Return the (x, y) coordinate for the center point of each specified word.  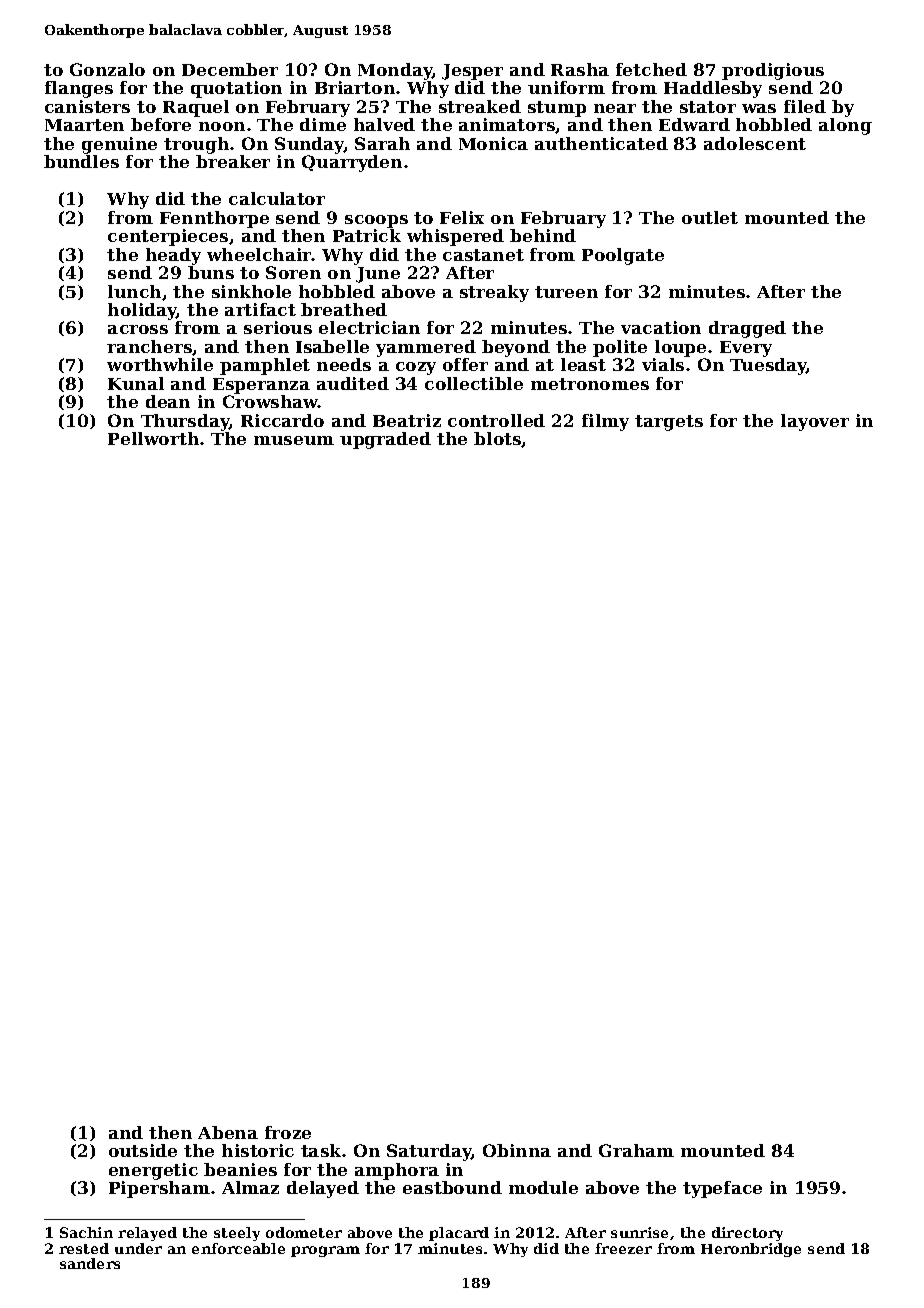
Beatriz (407, 420)
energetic (153, 1171)
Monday (395, 71)
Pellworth (153, 438)
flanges (79, 89)
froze (288, 1132)
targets (669, 423)
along (845, 126)
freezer (623, 1248)
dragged (747, 329)
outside (143, 1150)
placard (459, 1234)
